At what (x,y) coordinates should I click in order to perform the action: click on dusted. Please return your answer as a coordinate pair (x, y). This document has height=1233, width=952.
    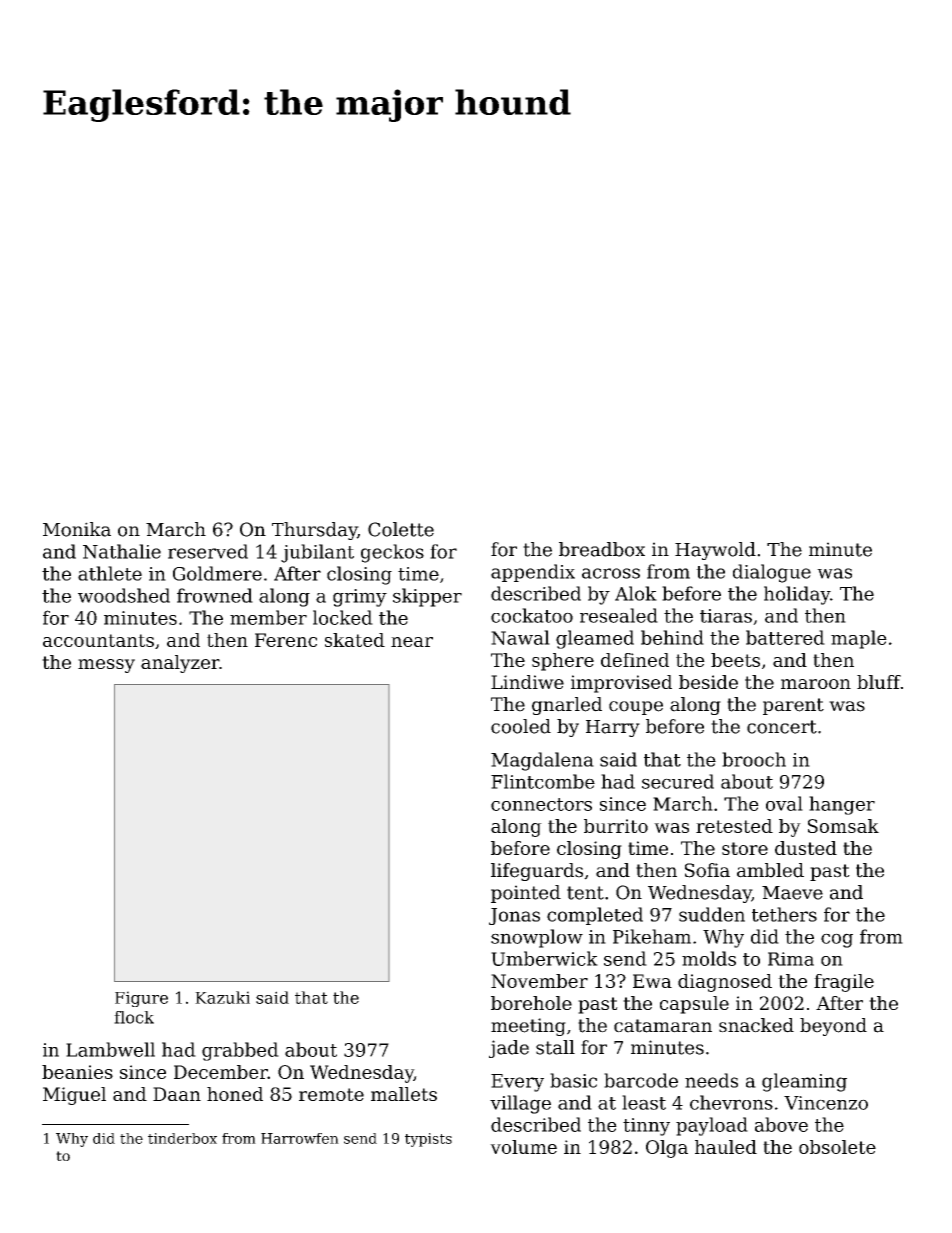
    Looking at the image, I should click on (806, 848).
